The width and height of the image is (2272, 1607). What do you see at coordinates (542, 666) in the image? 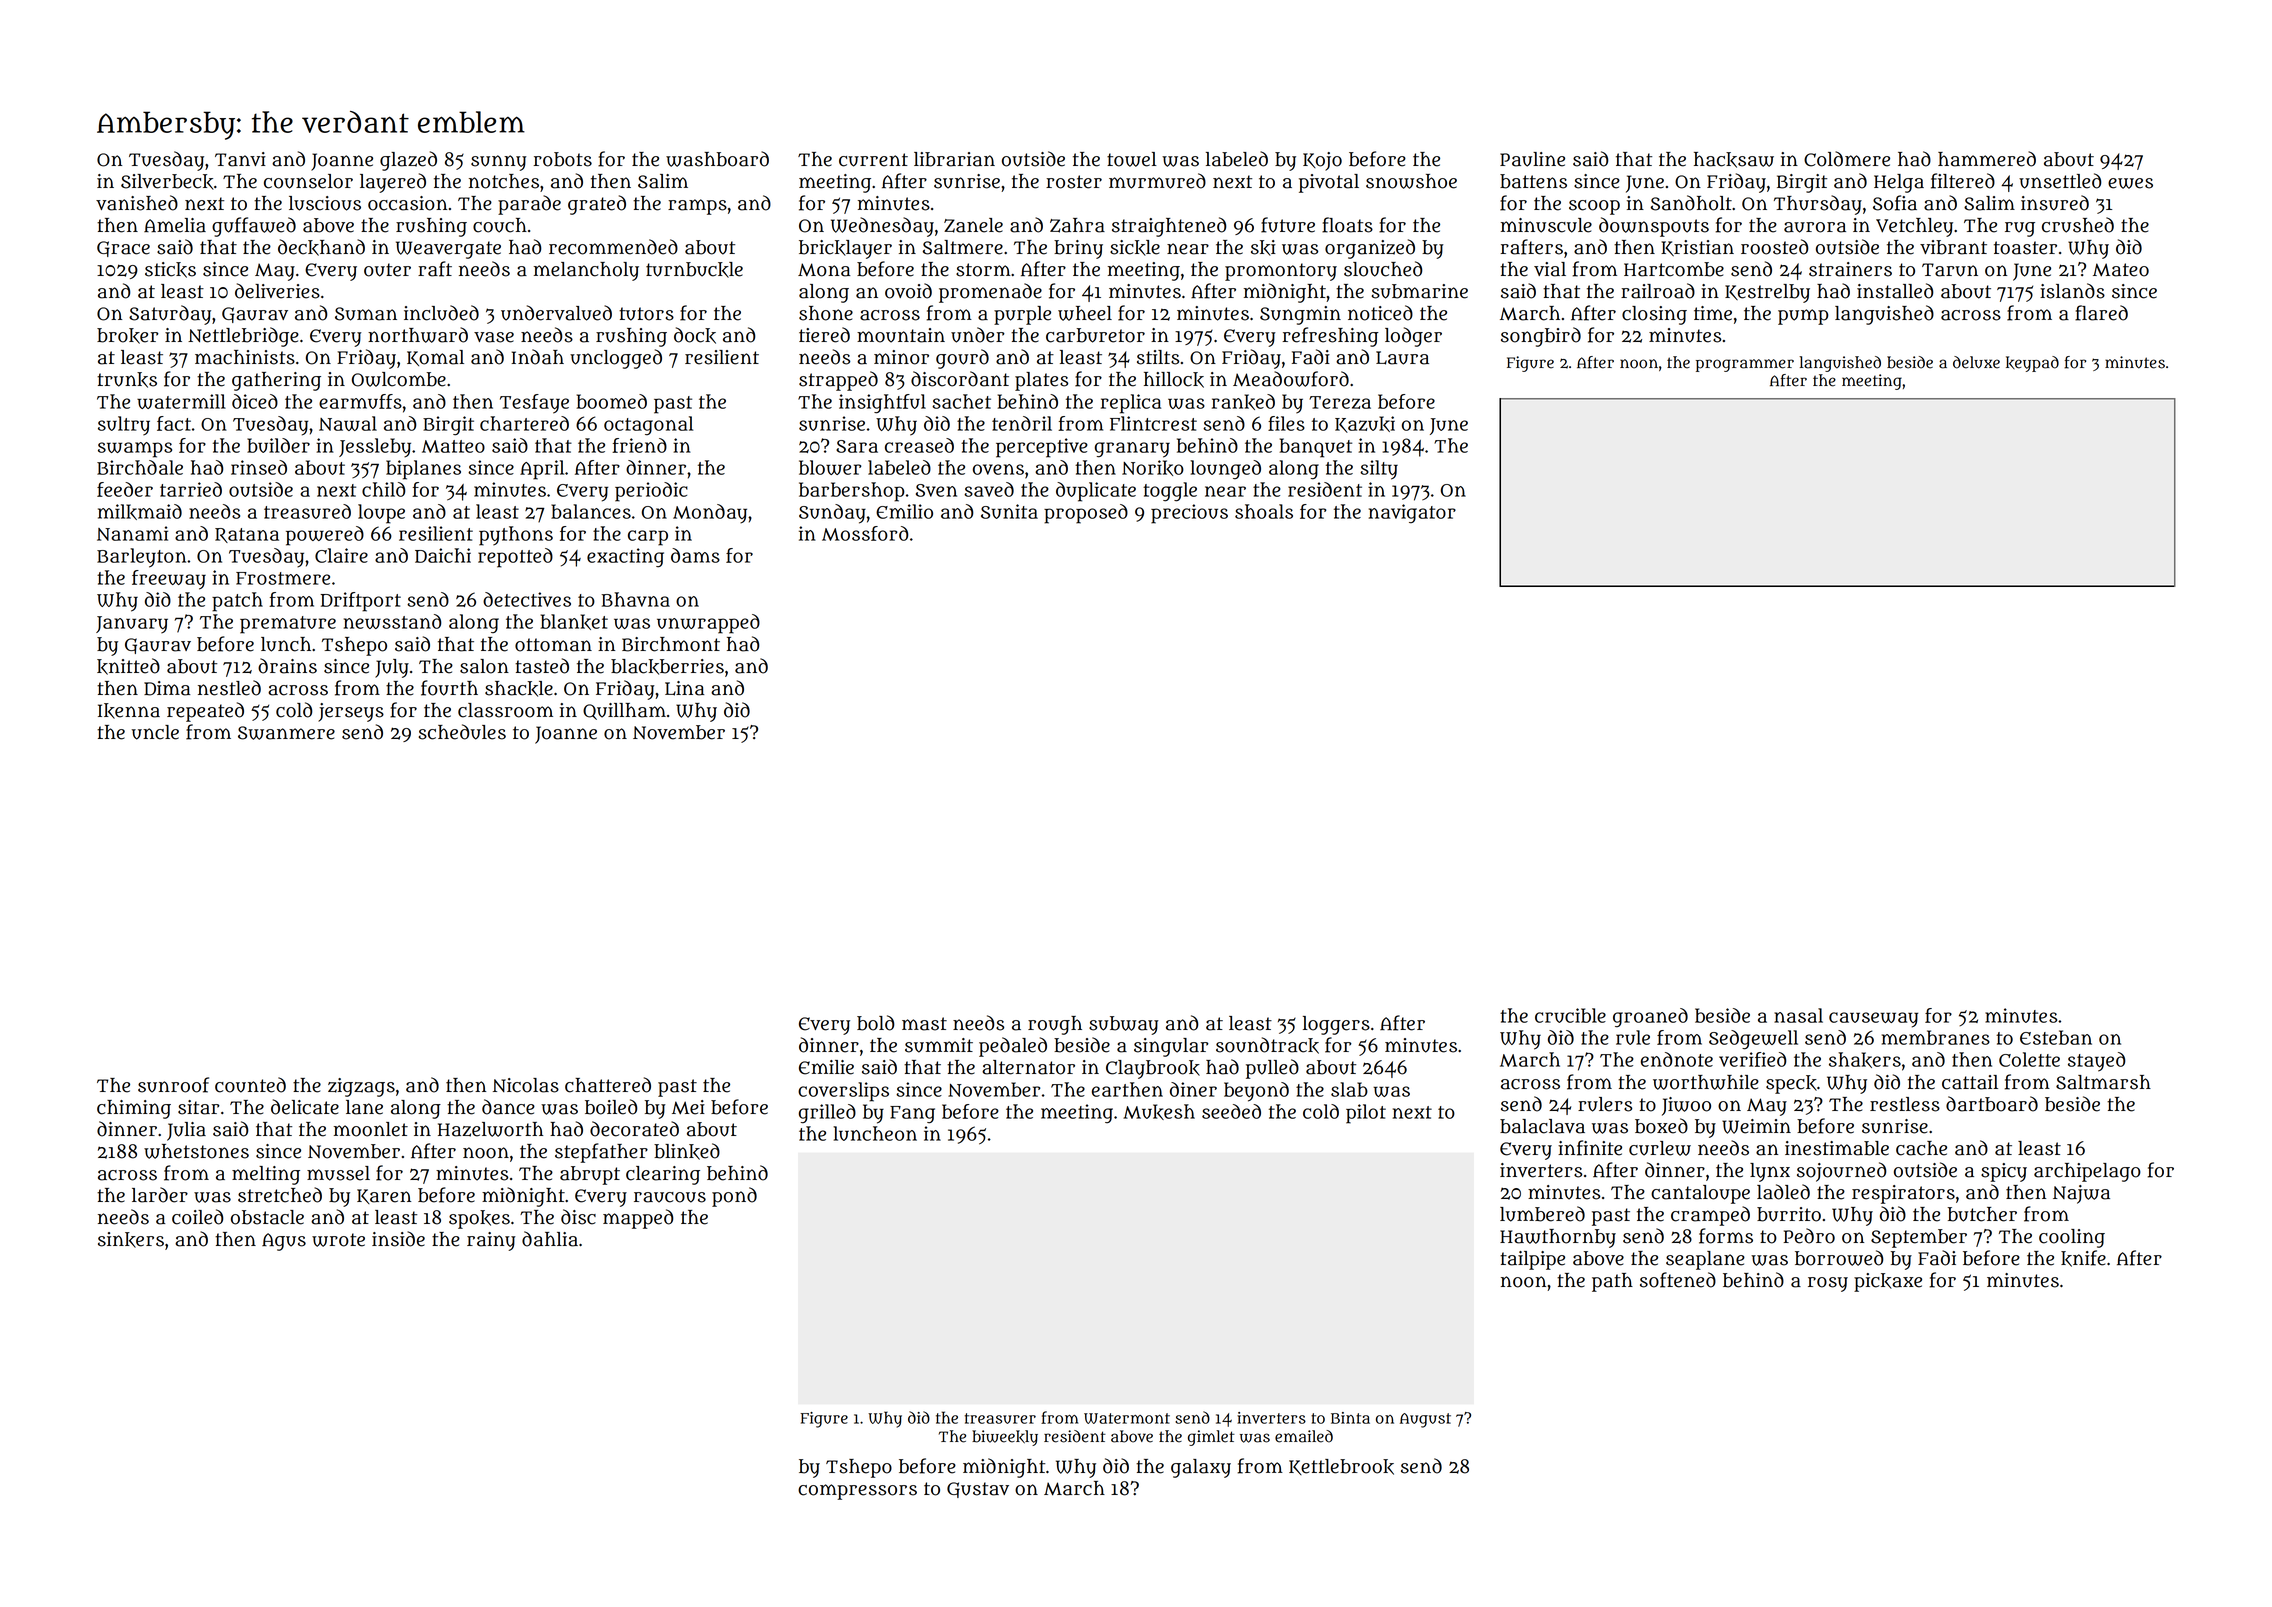
I see `tasted` at bounding box center [542, 666].
